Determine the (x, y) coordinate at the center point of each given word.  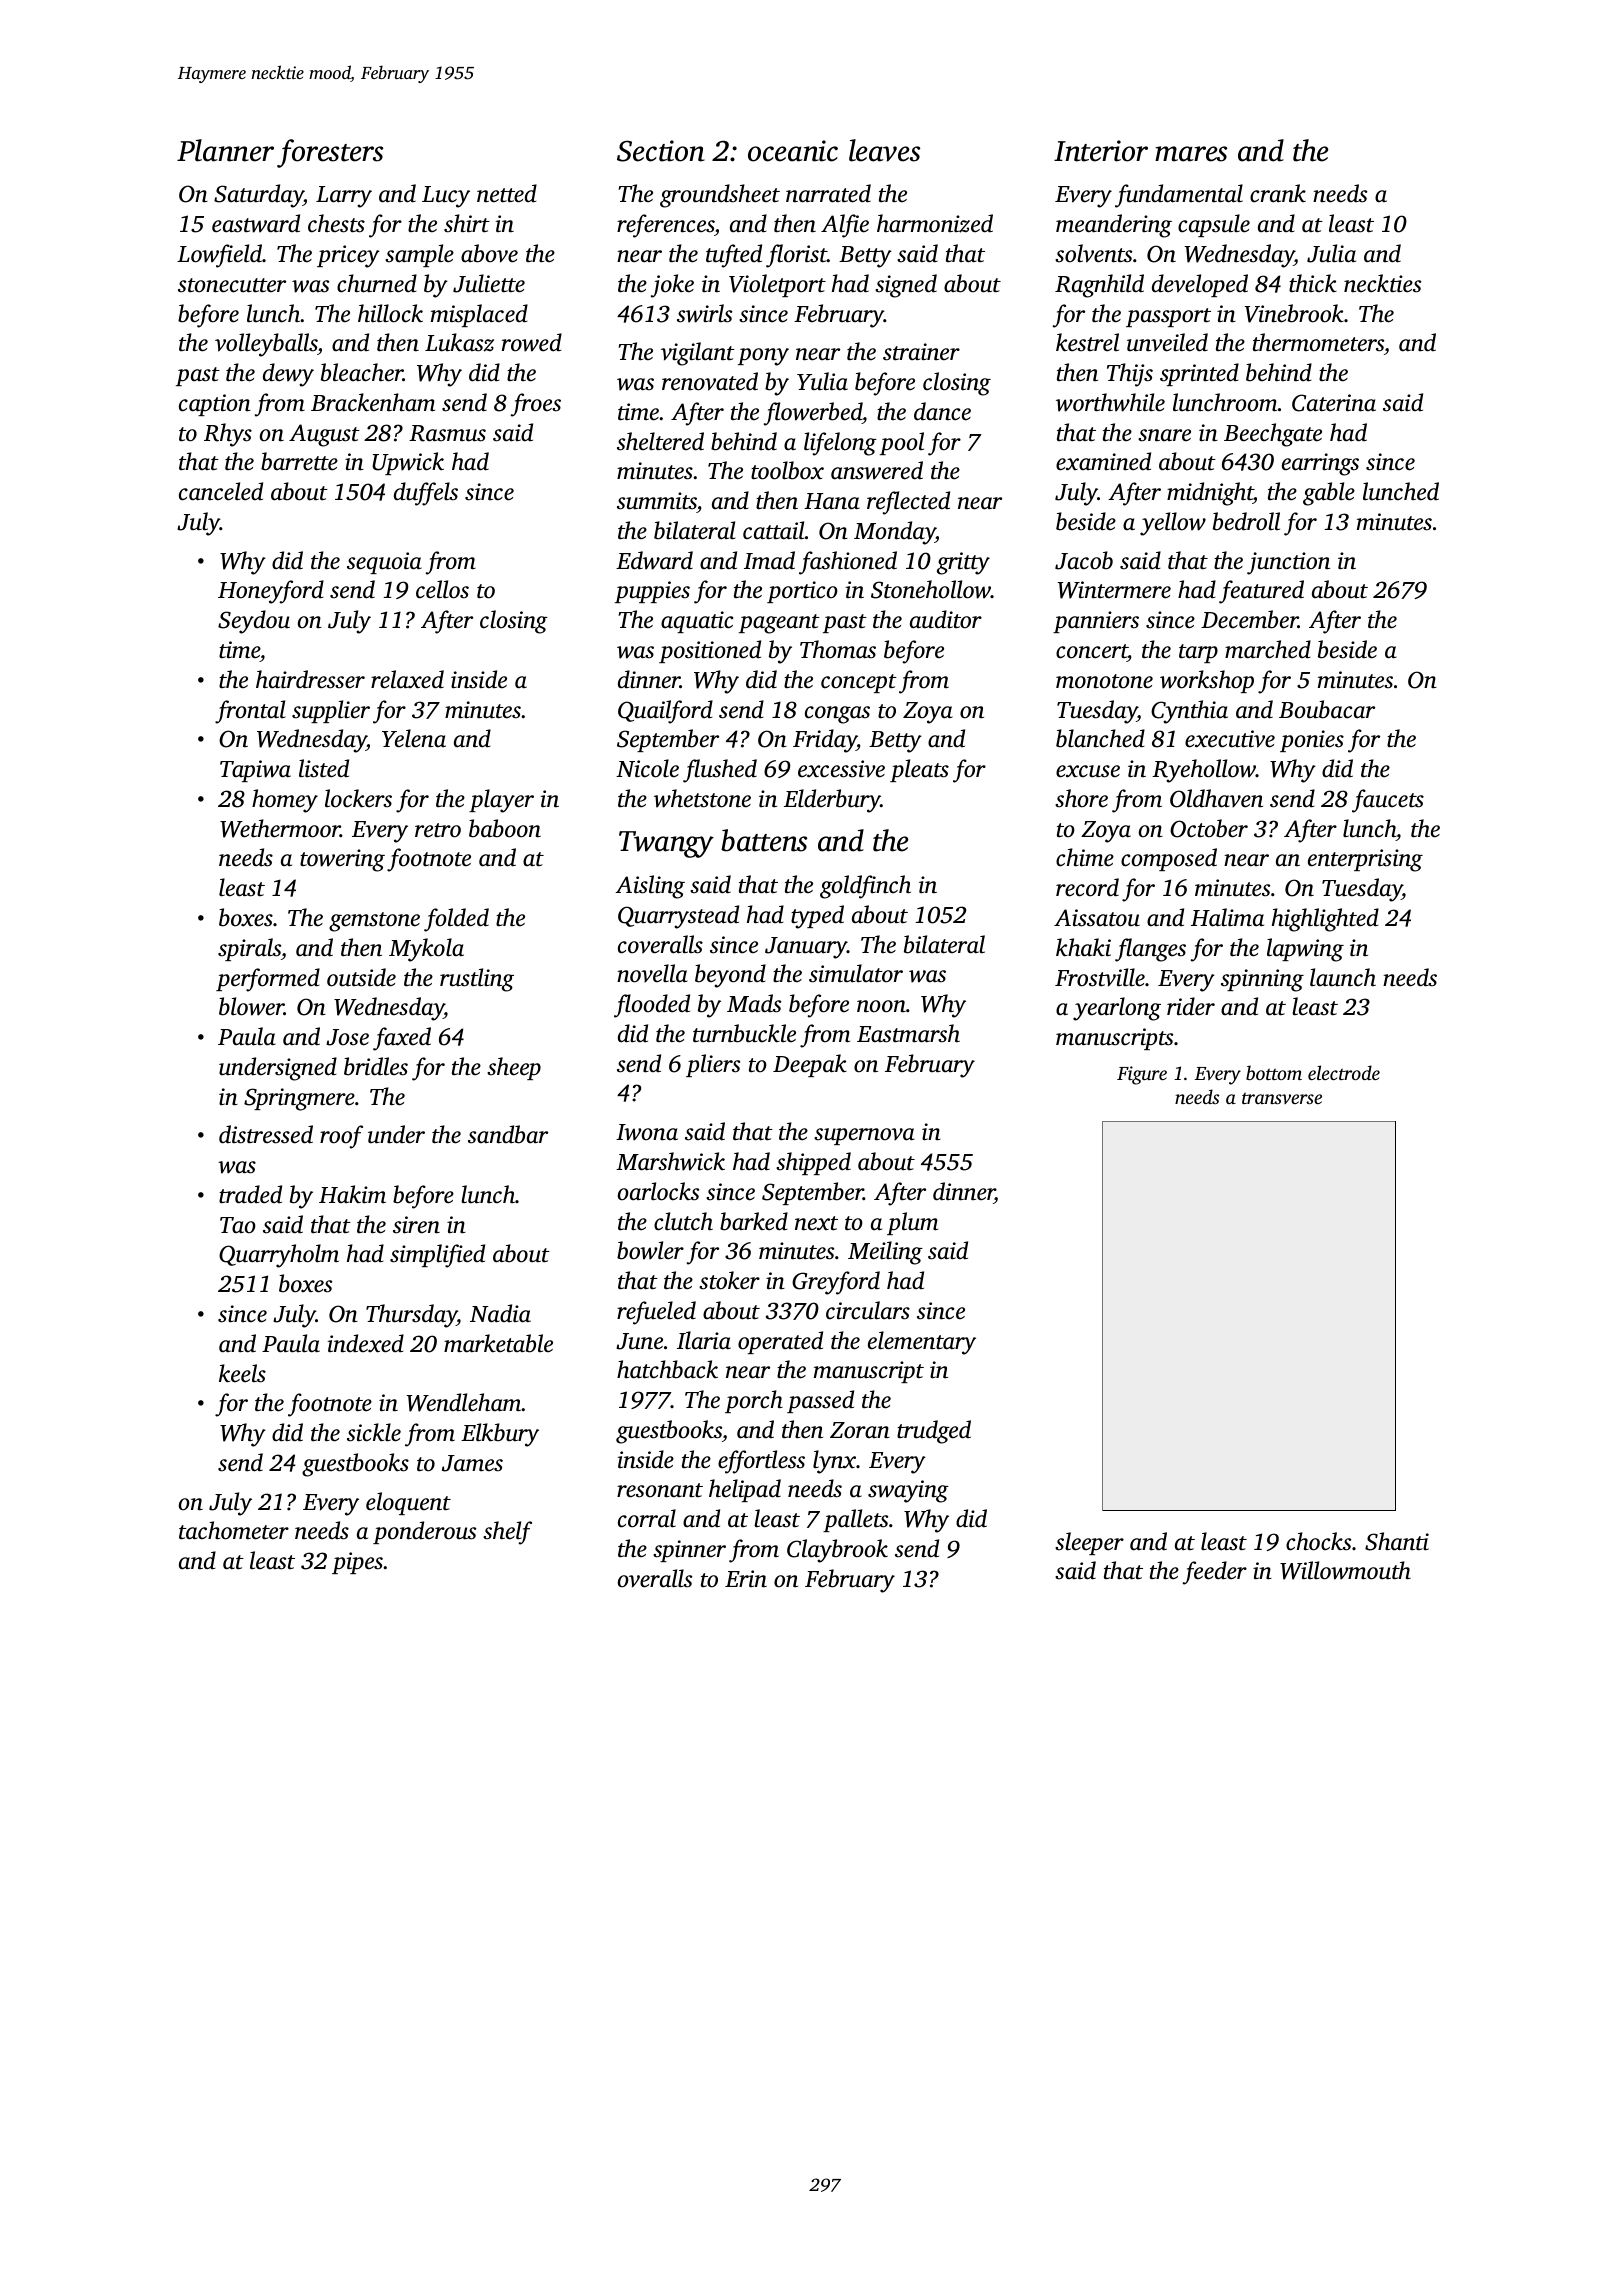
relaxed (407, 679)
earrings (1320, 464)
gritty (963, 563)
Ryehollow (1204, 771)
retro (438, 830)
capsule (1214, 225)
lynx (834, 1462)
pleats (919, 770)
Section (661, 151)
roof (341, 1137)
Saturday (259, 196)
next (816, 1223)
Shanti (1397, 1541)
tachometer (234, 1530)
